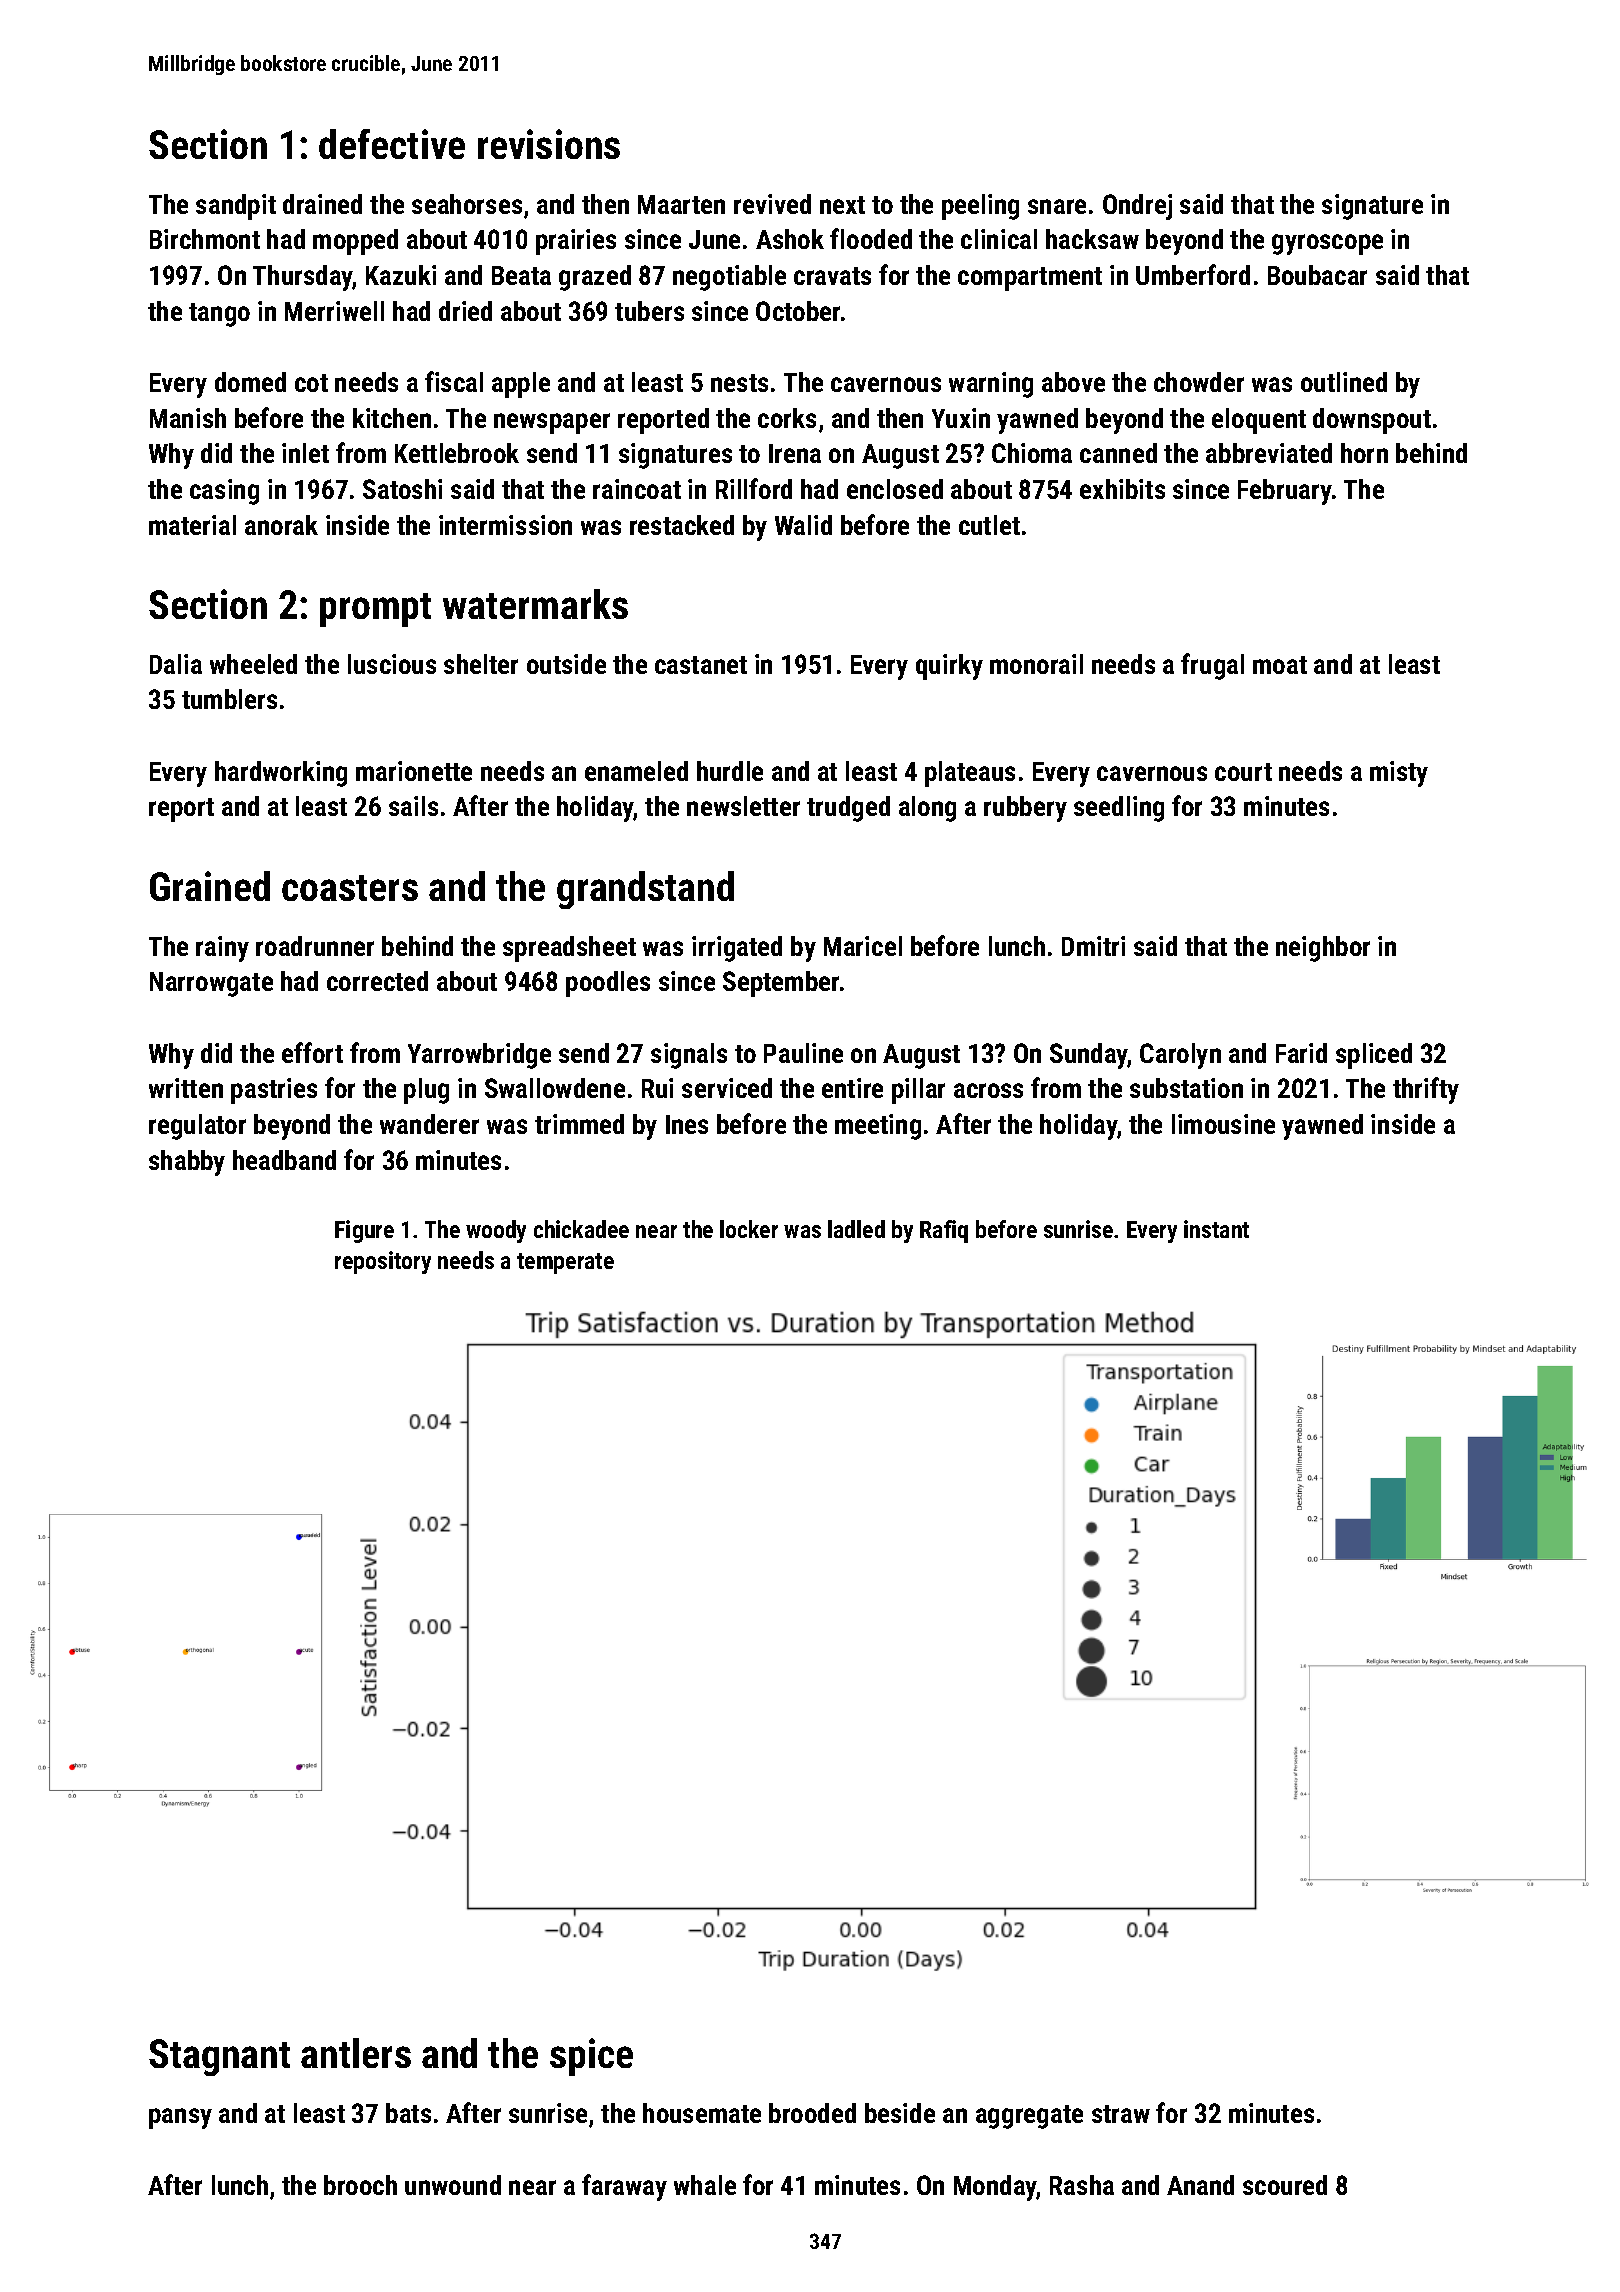 Image resolution: width=1620 pixels, height=2292 pixels. Describe the element at coordinates (1426, 1090) in the screenshot. I see `thrifty` at that location.
